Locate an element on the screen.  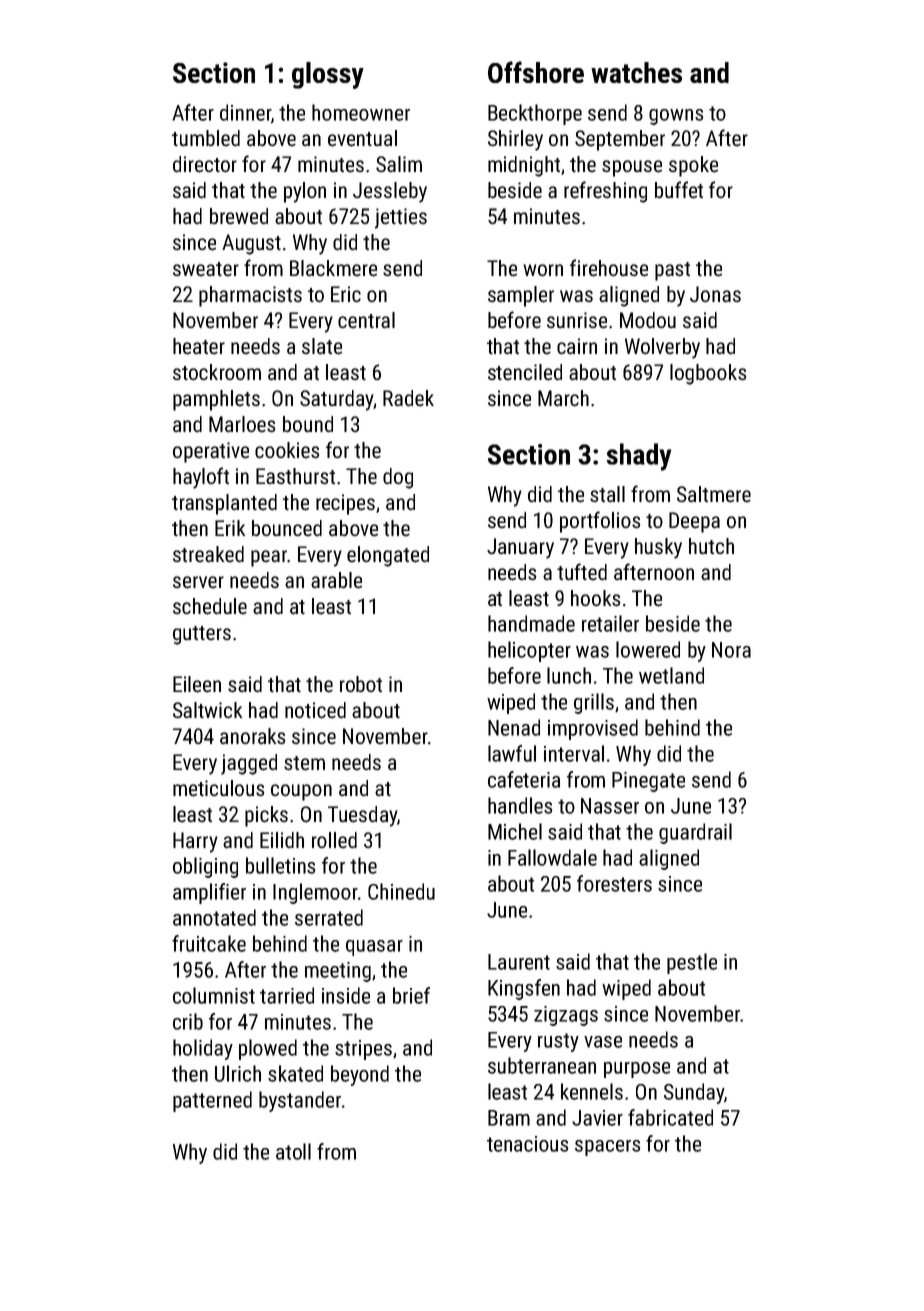
pestle is located at coordinates (692, 963).
